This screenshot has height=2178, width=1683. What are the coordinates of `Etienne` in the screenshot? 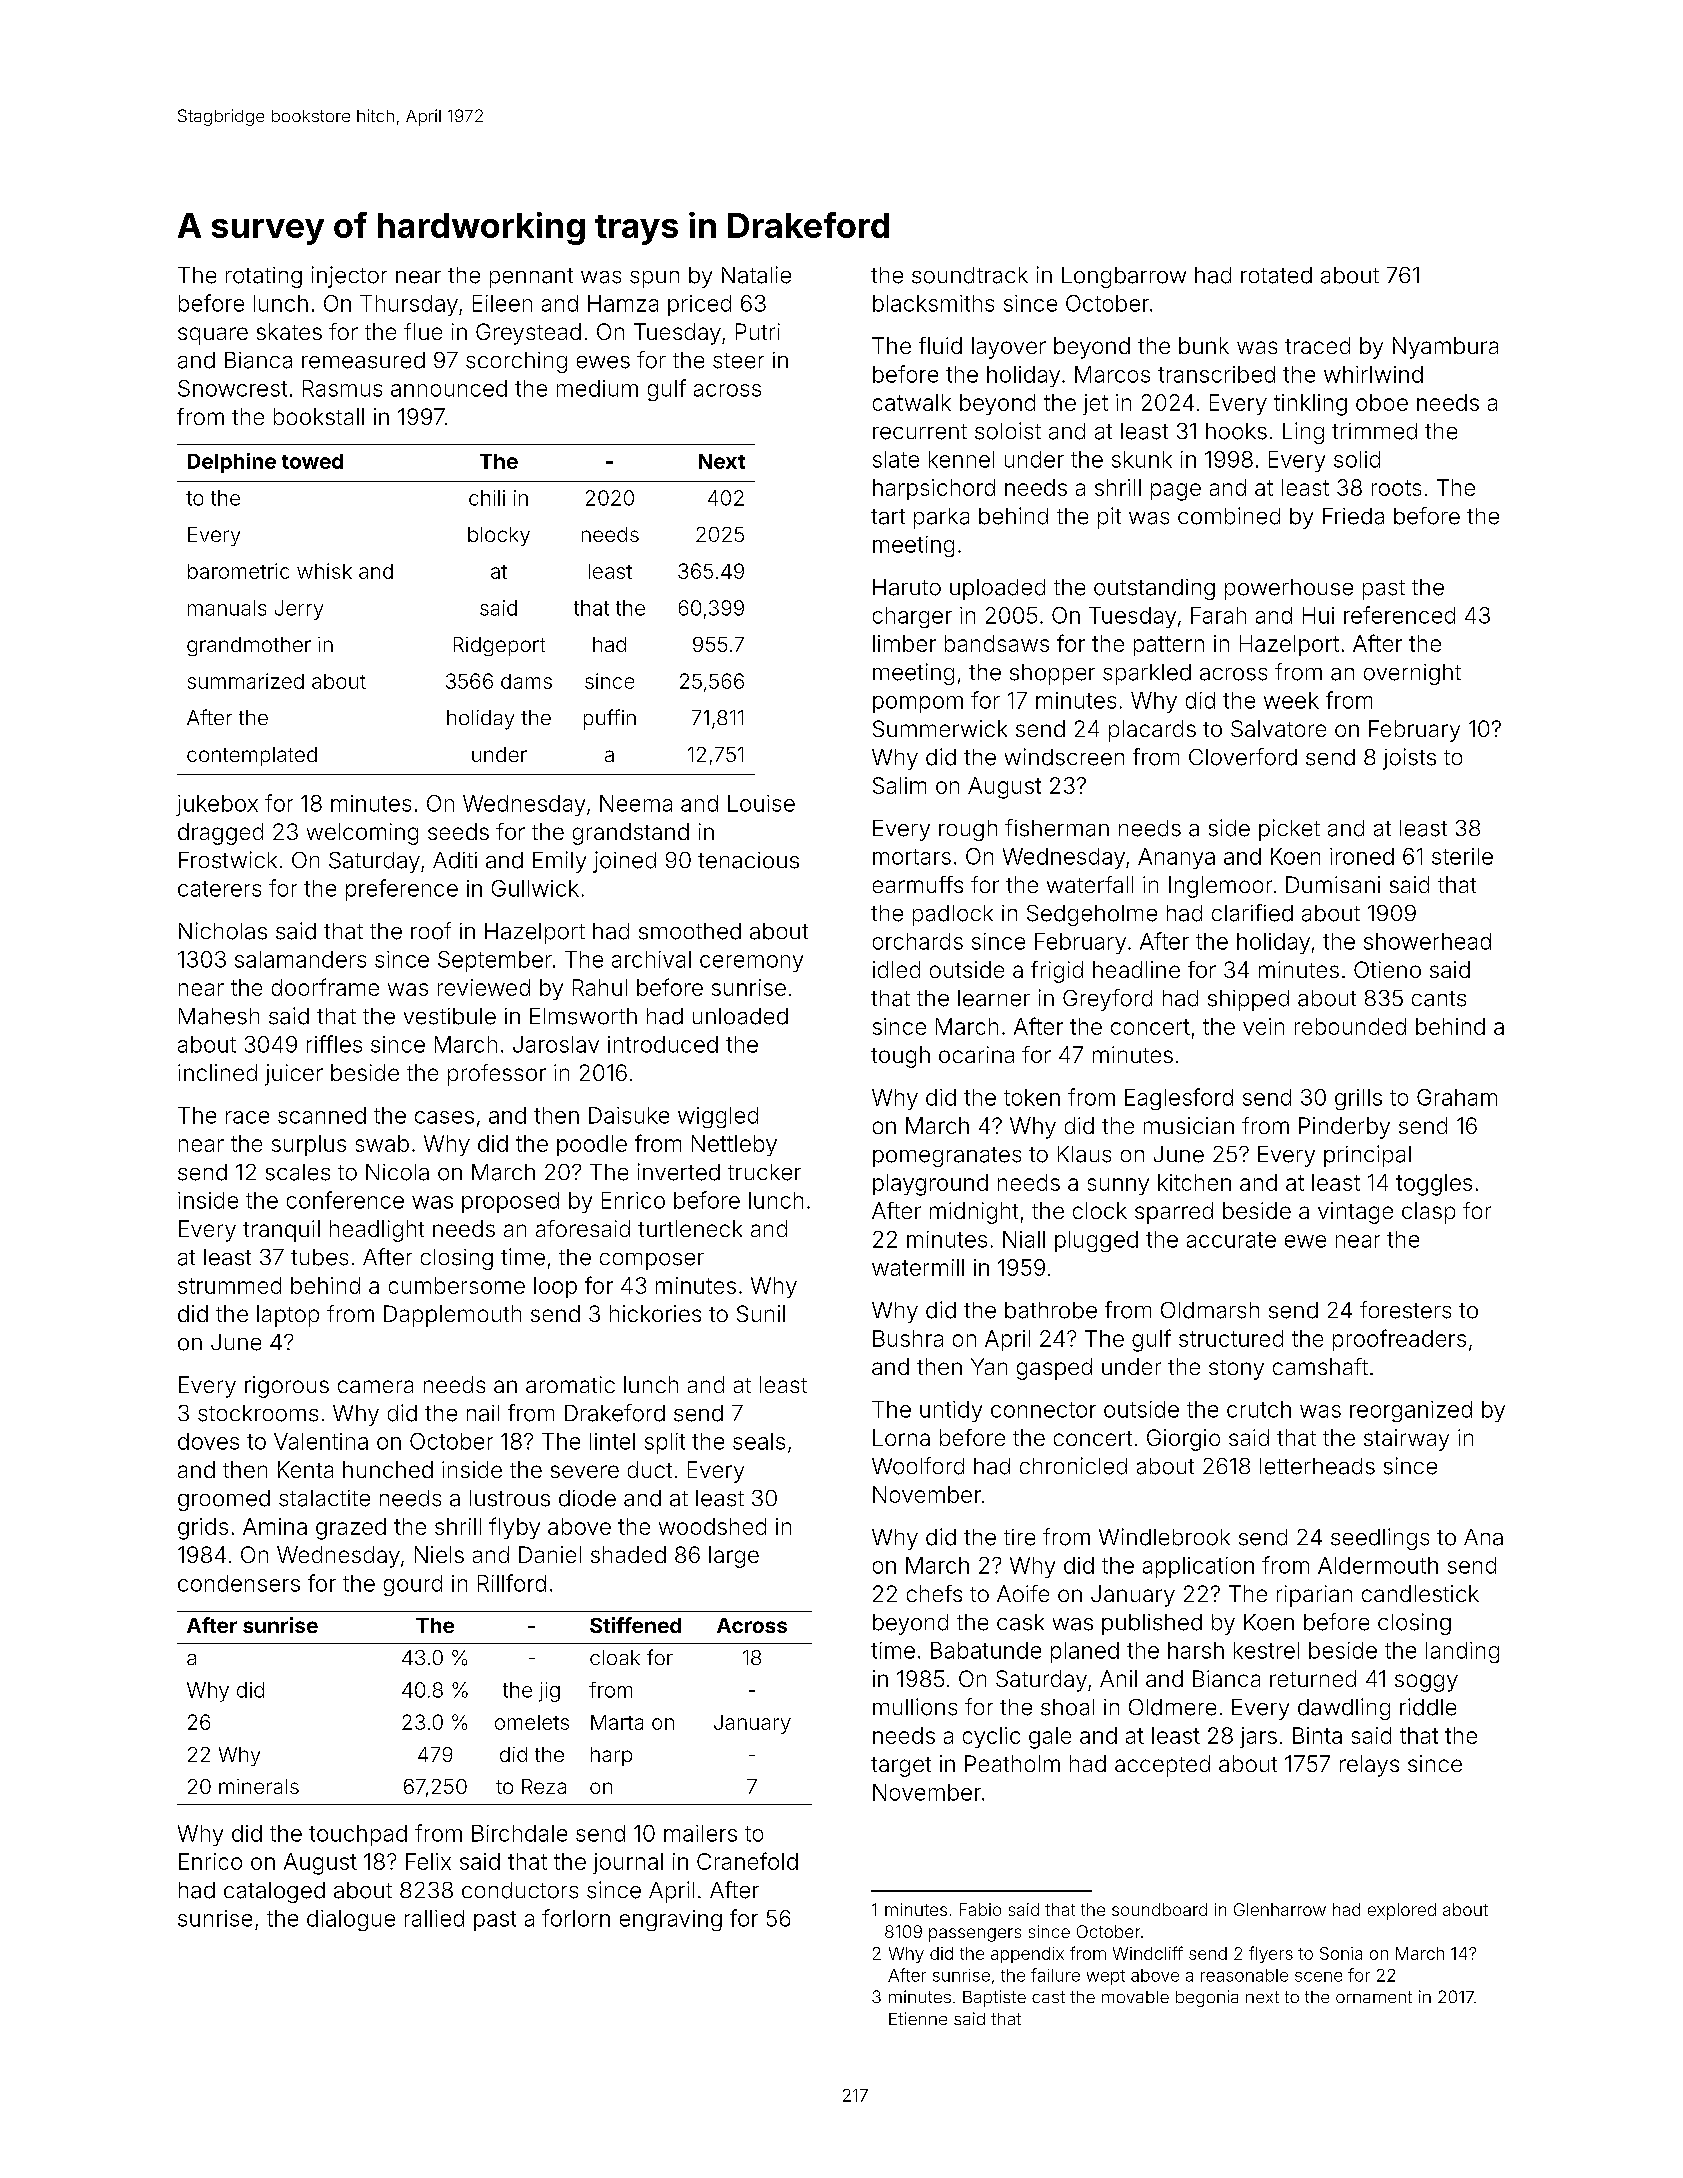 It's located at (918, 2018).
